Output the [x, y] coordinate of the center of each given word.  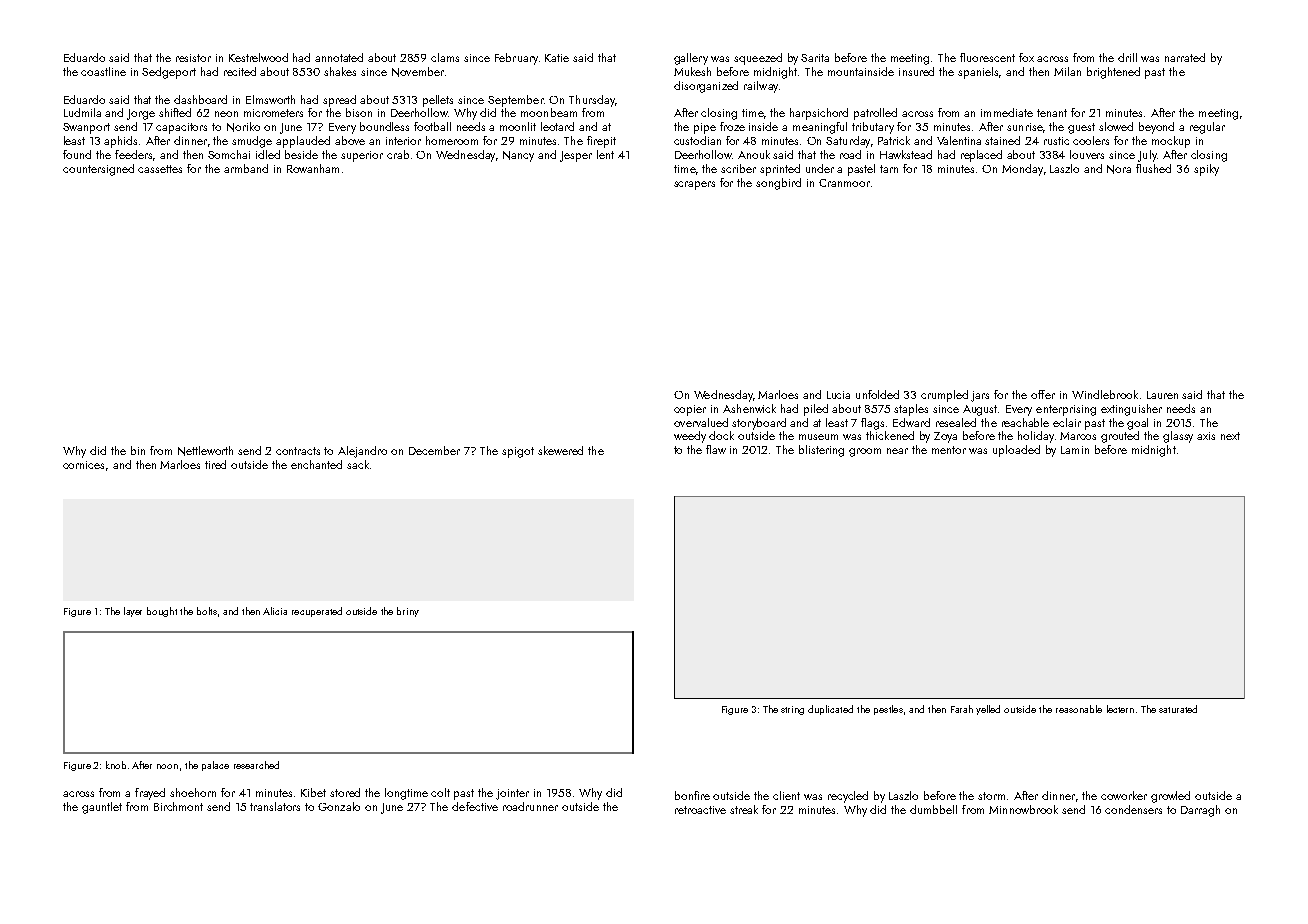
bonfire [692, 795]
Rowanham [313, 168]
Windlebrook [1105, 394]
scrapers [694, 185]
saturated [1178, 709]
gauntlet [102, 808]
